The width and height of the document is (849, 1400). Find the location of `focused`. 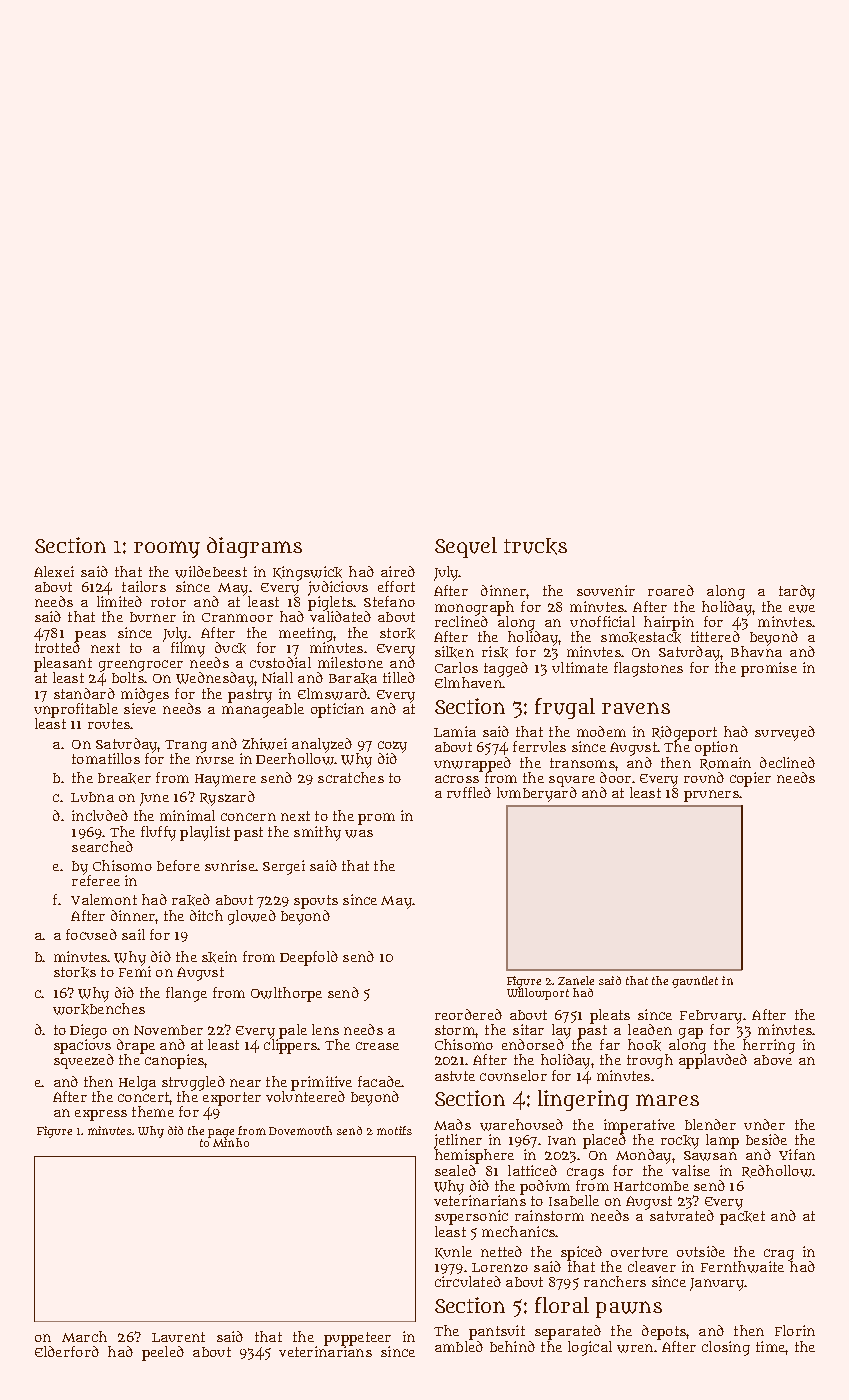

focused is located at coordinates (91, 934).
